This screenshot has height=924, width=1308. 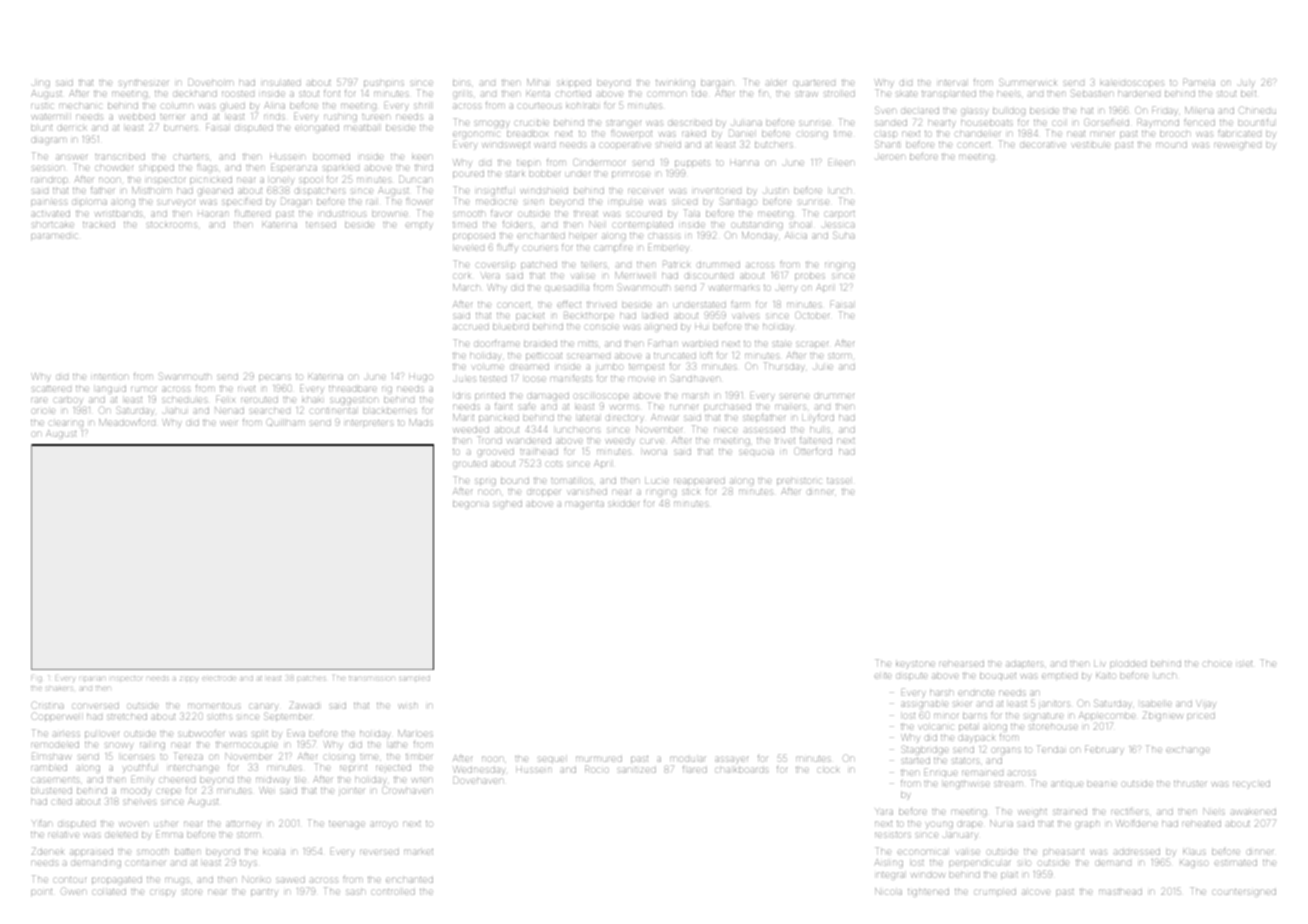 What do you see at coordinates (68, 401) in the screenshot?
I see `carboy` at bounding box center [68, 401].
